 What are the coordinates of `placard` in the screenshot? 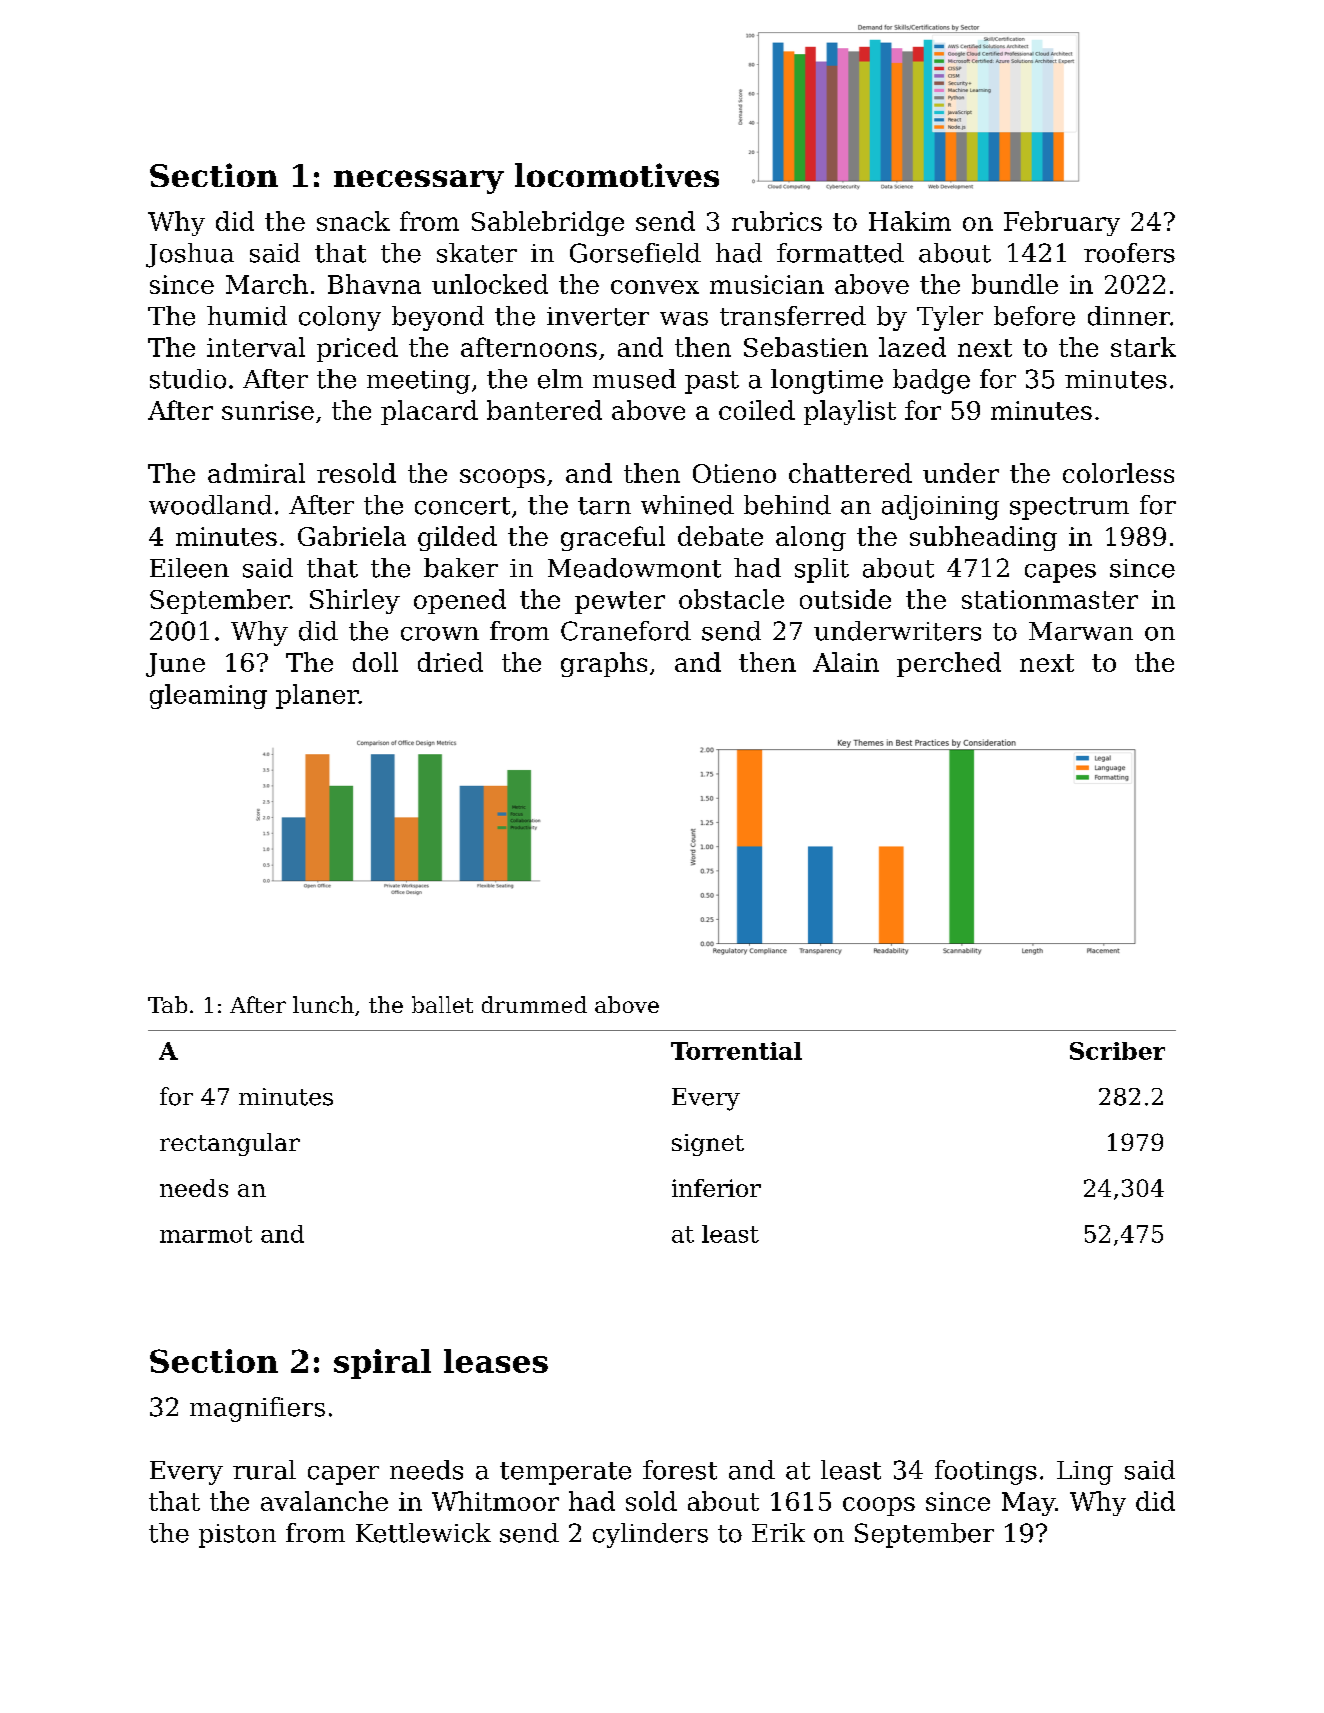 It's located at (429, 412).
